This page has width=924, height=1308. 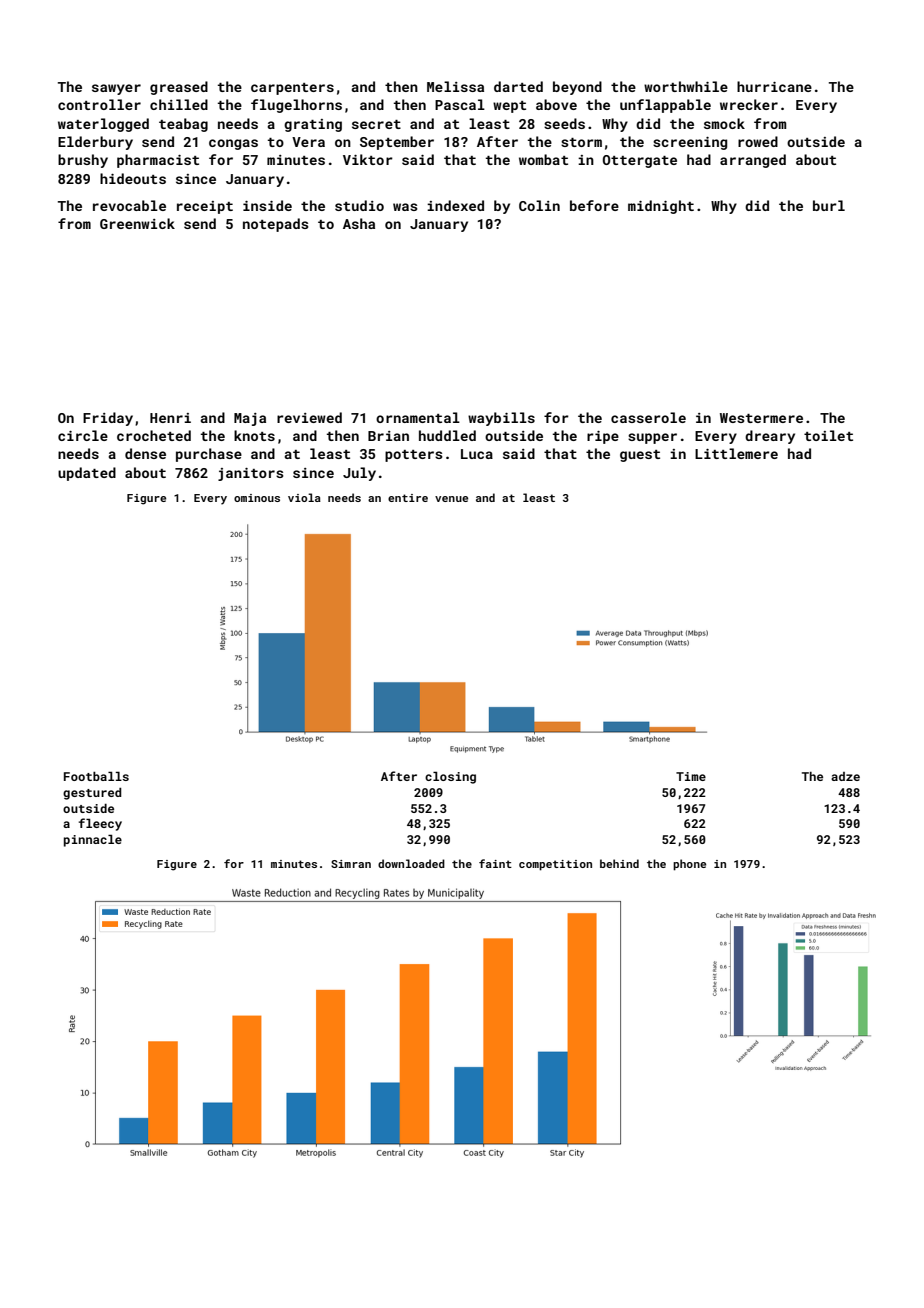 I want to click on faint, so click(x=495, y=863).
